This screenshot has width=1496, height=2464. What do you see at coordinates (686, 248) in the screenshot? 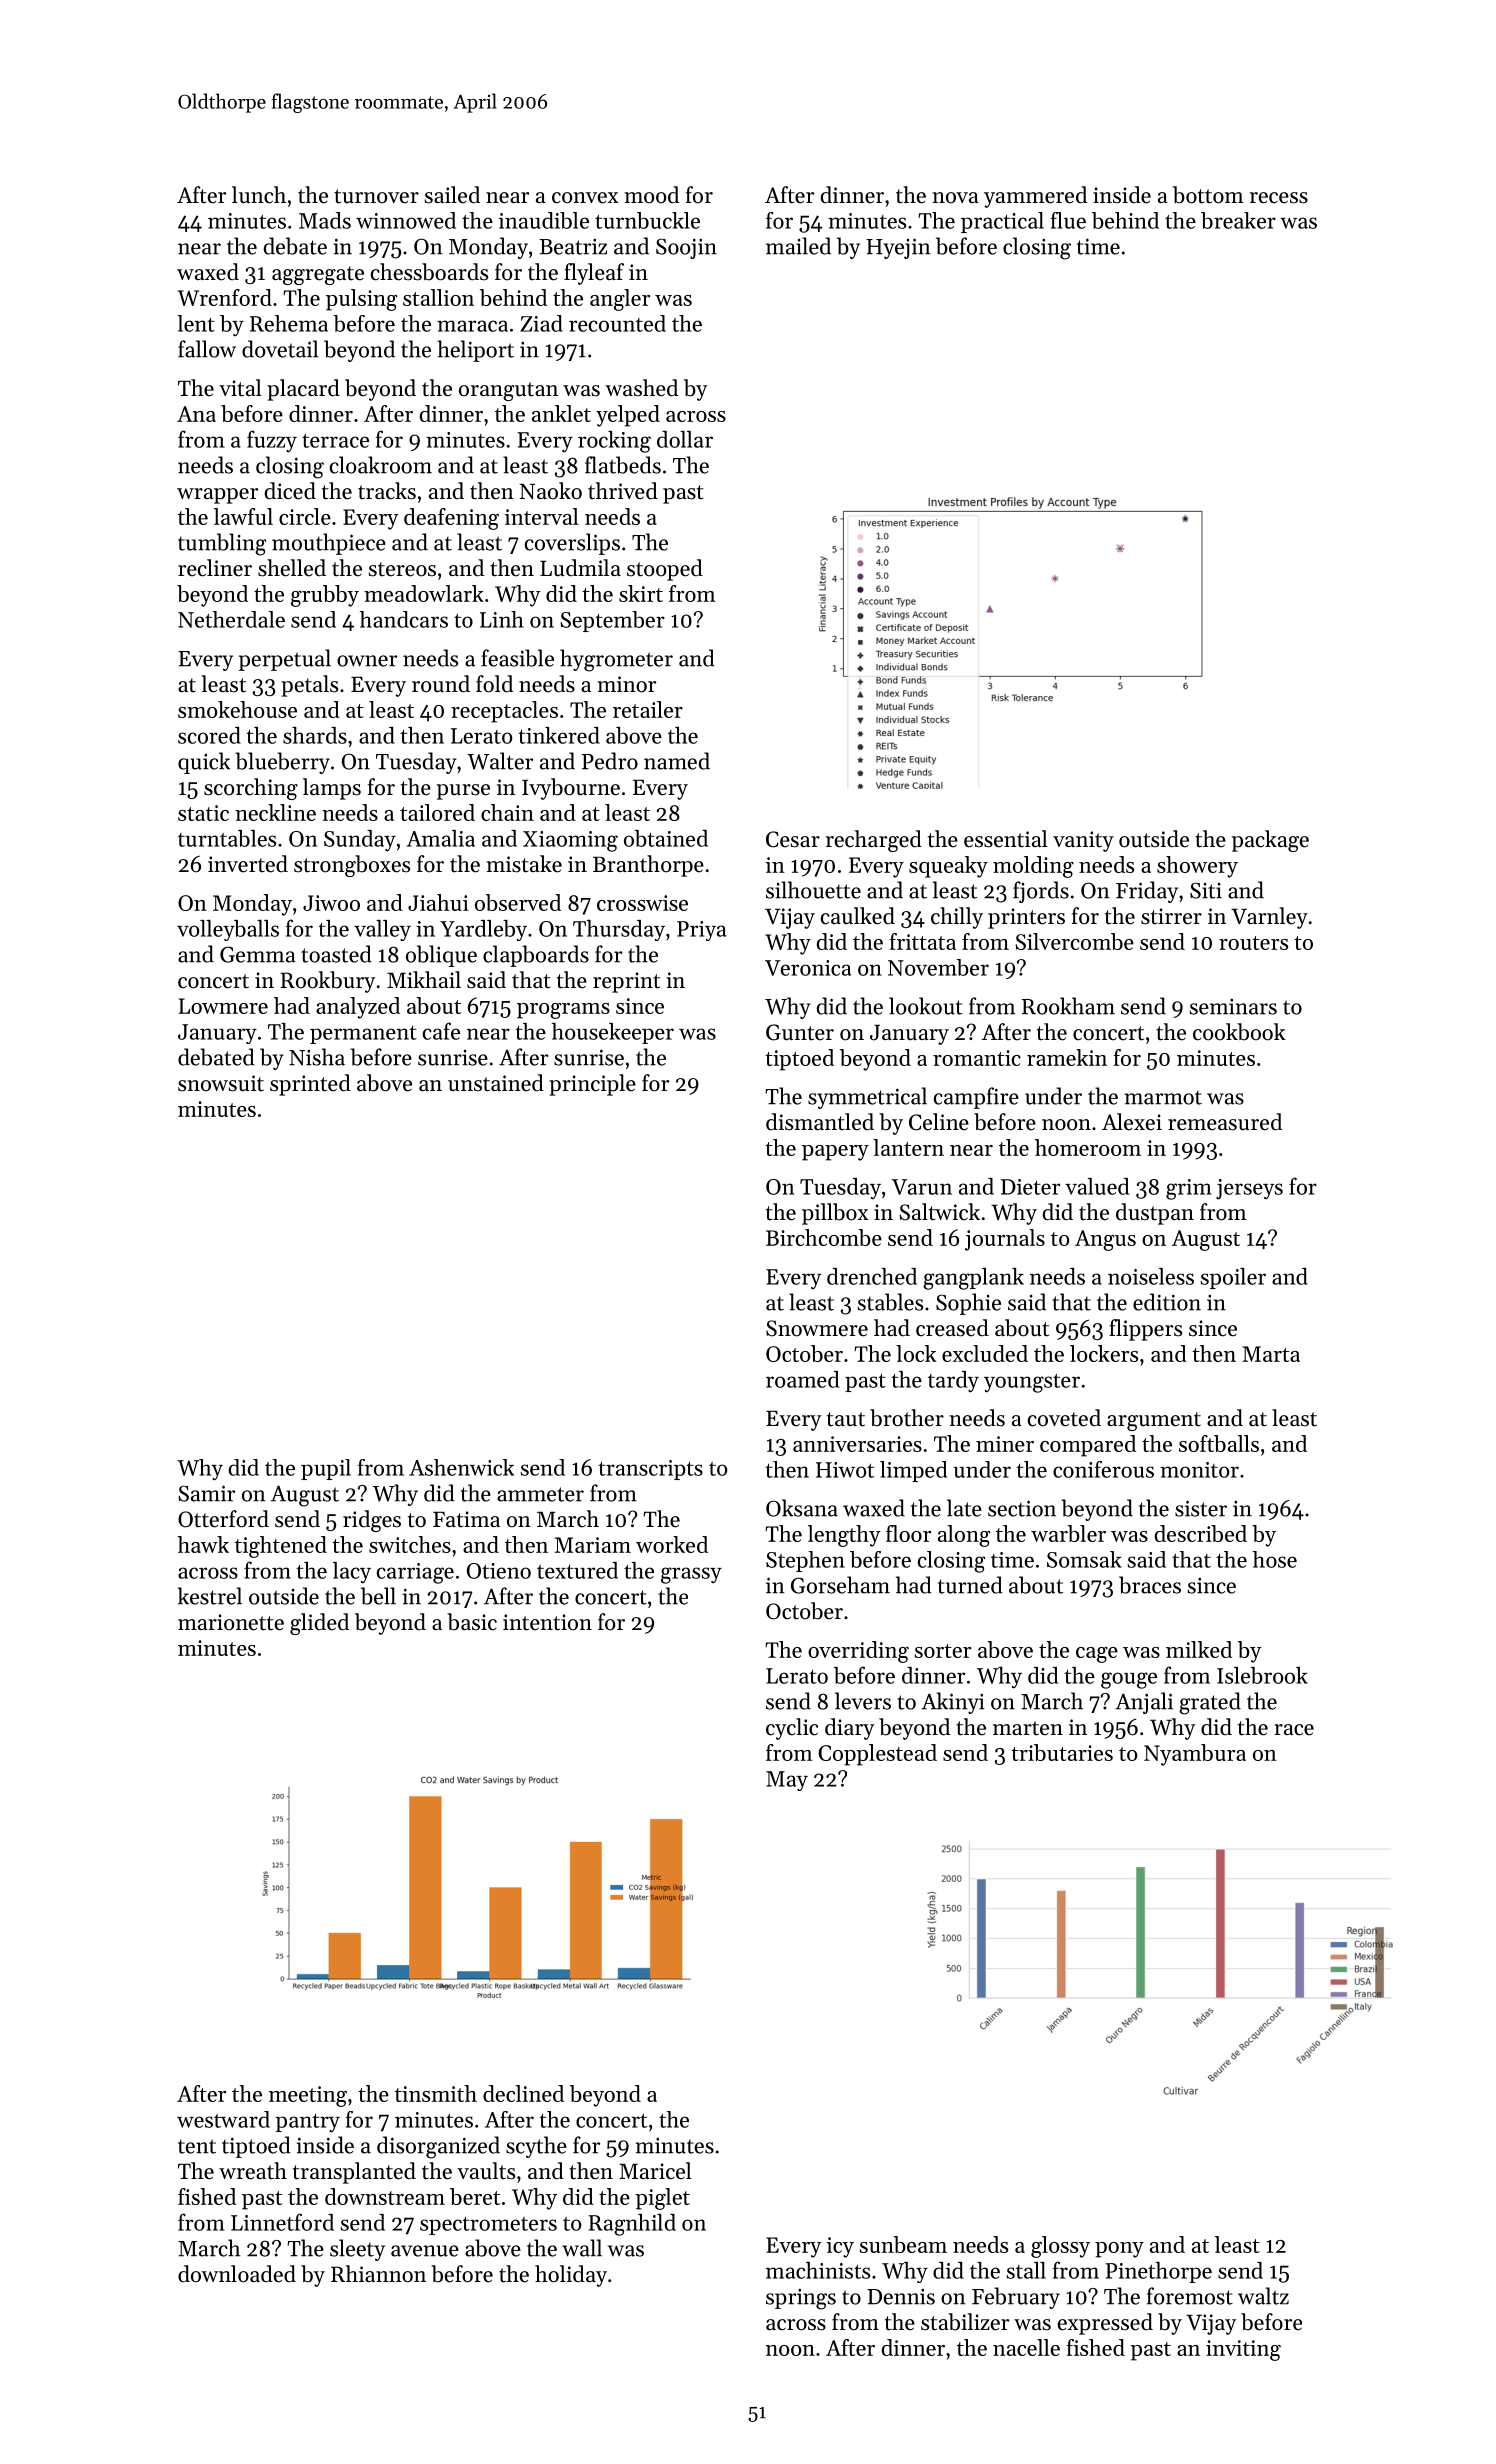
I see `Soojin` at bounding box center [686, 248].
